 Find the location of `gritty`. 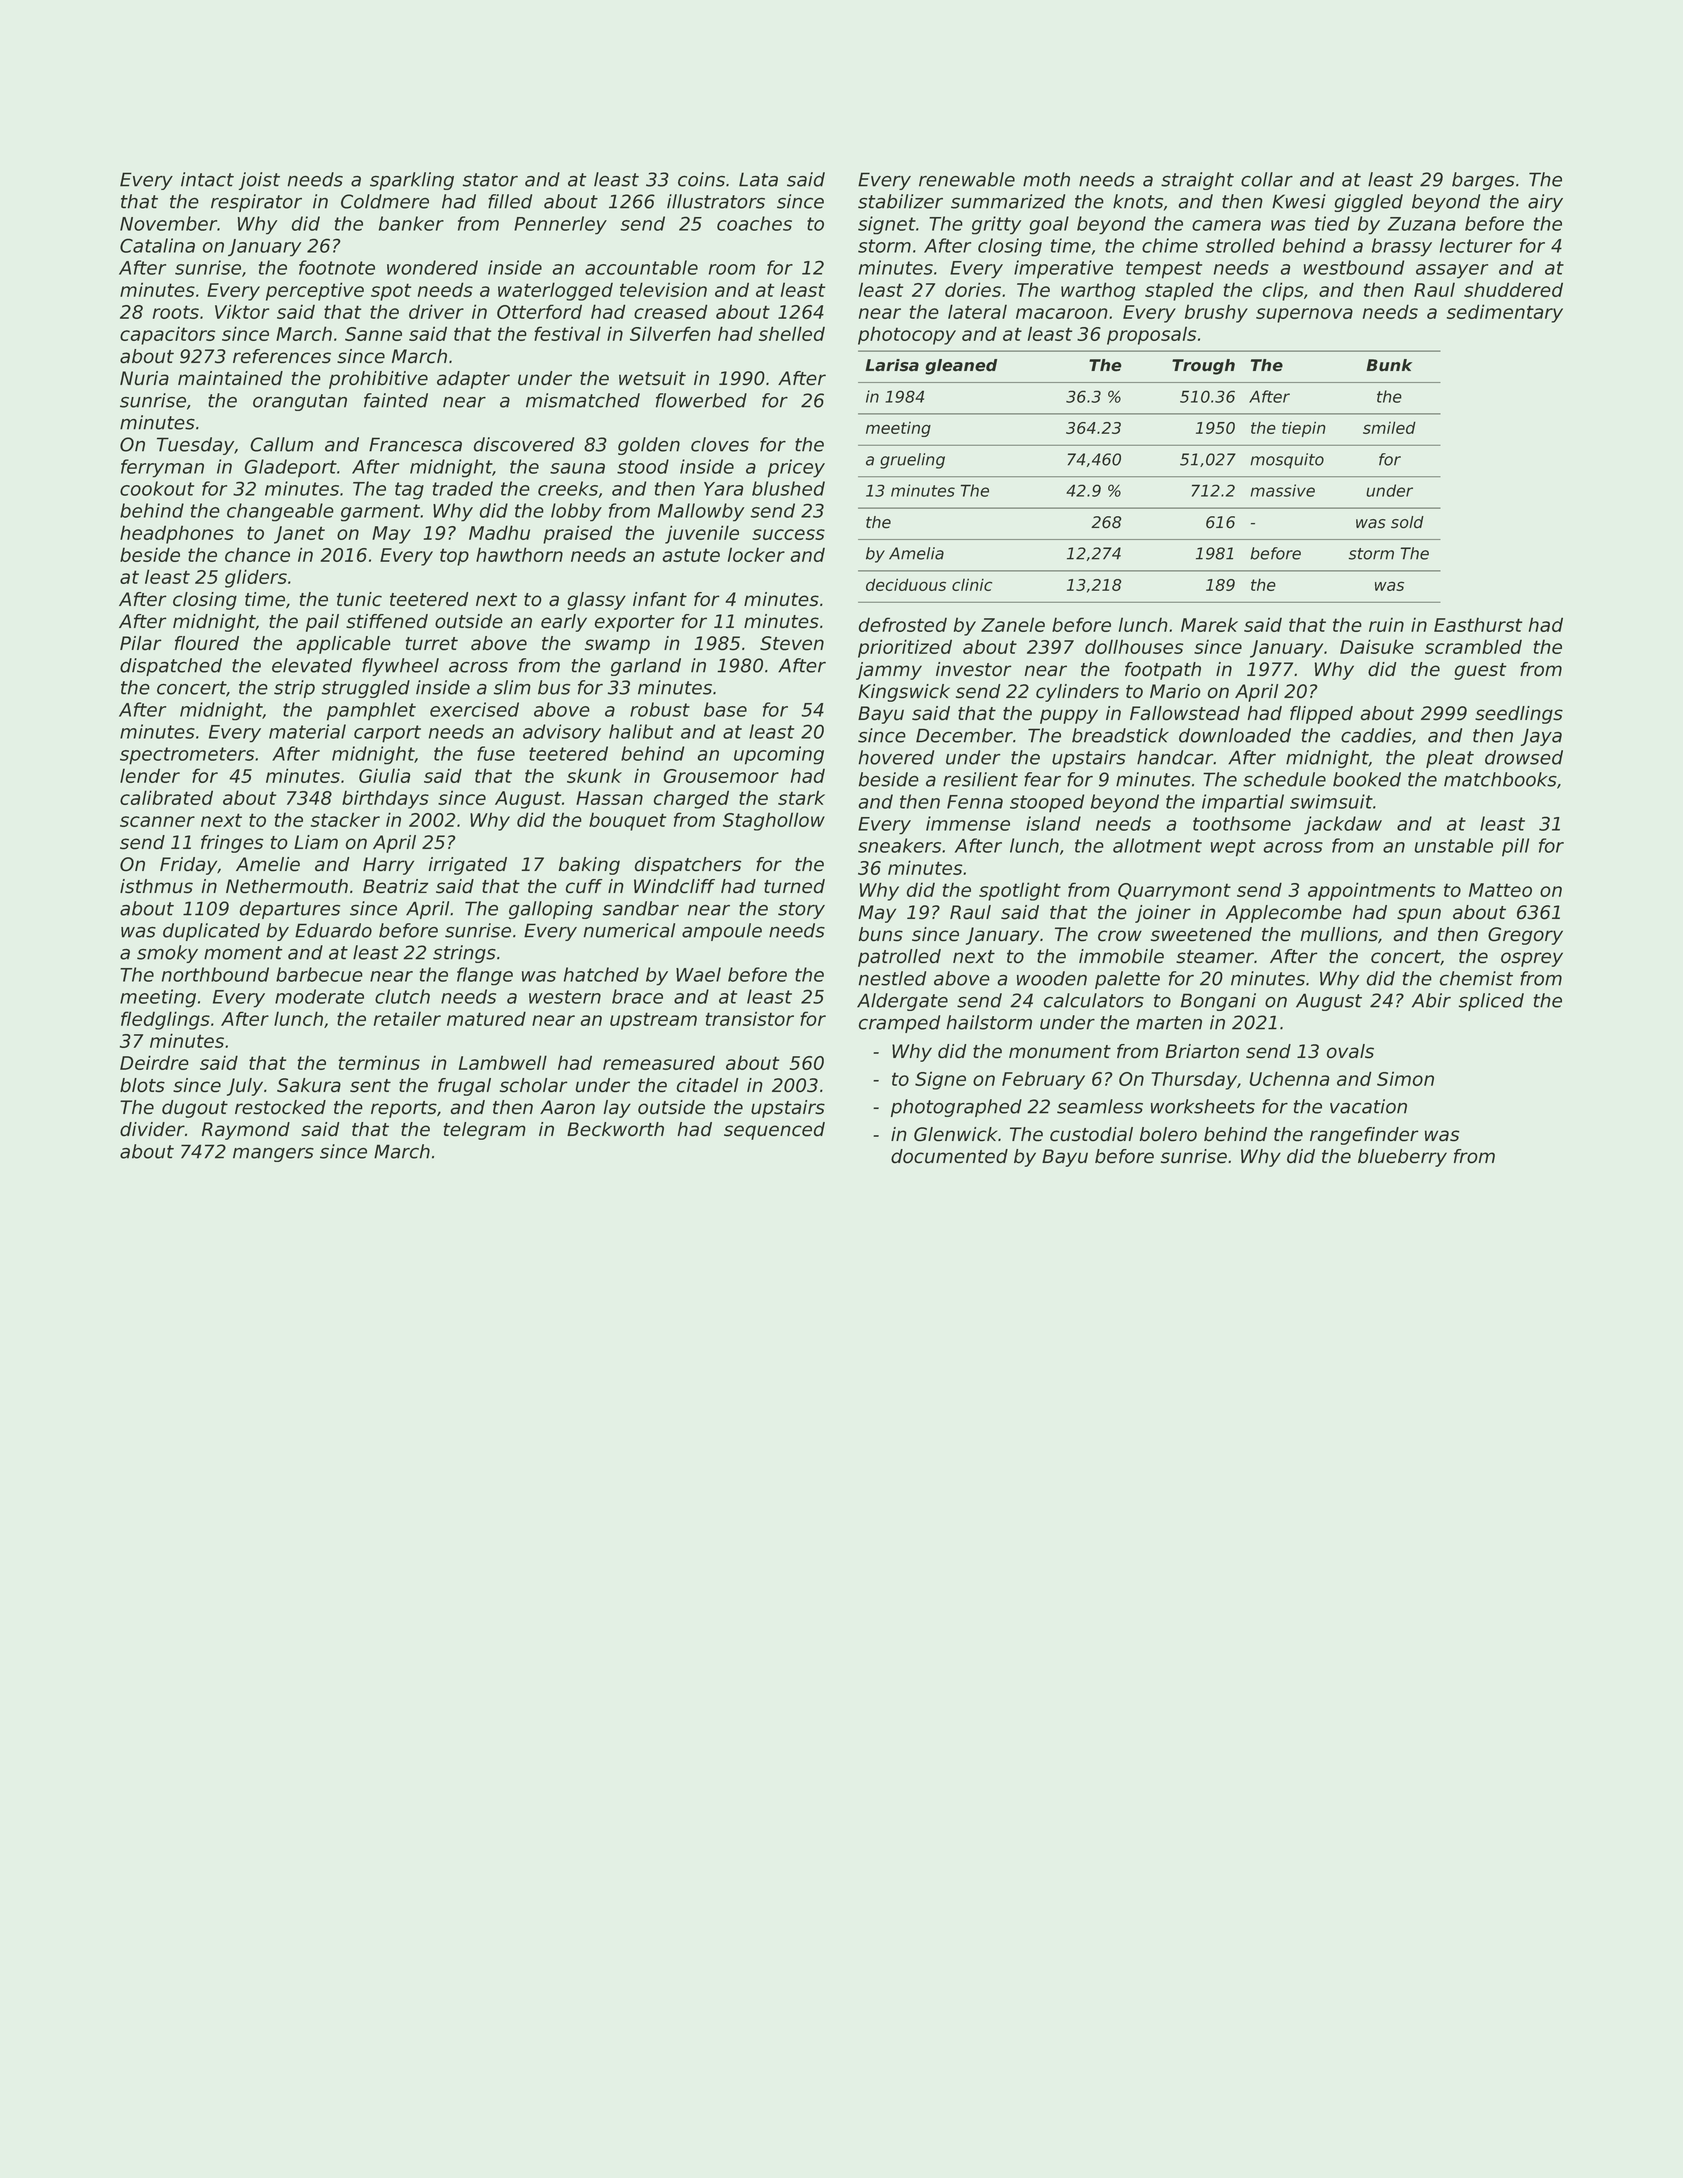

gritty is located at coordinates (996, 225).
